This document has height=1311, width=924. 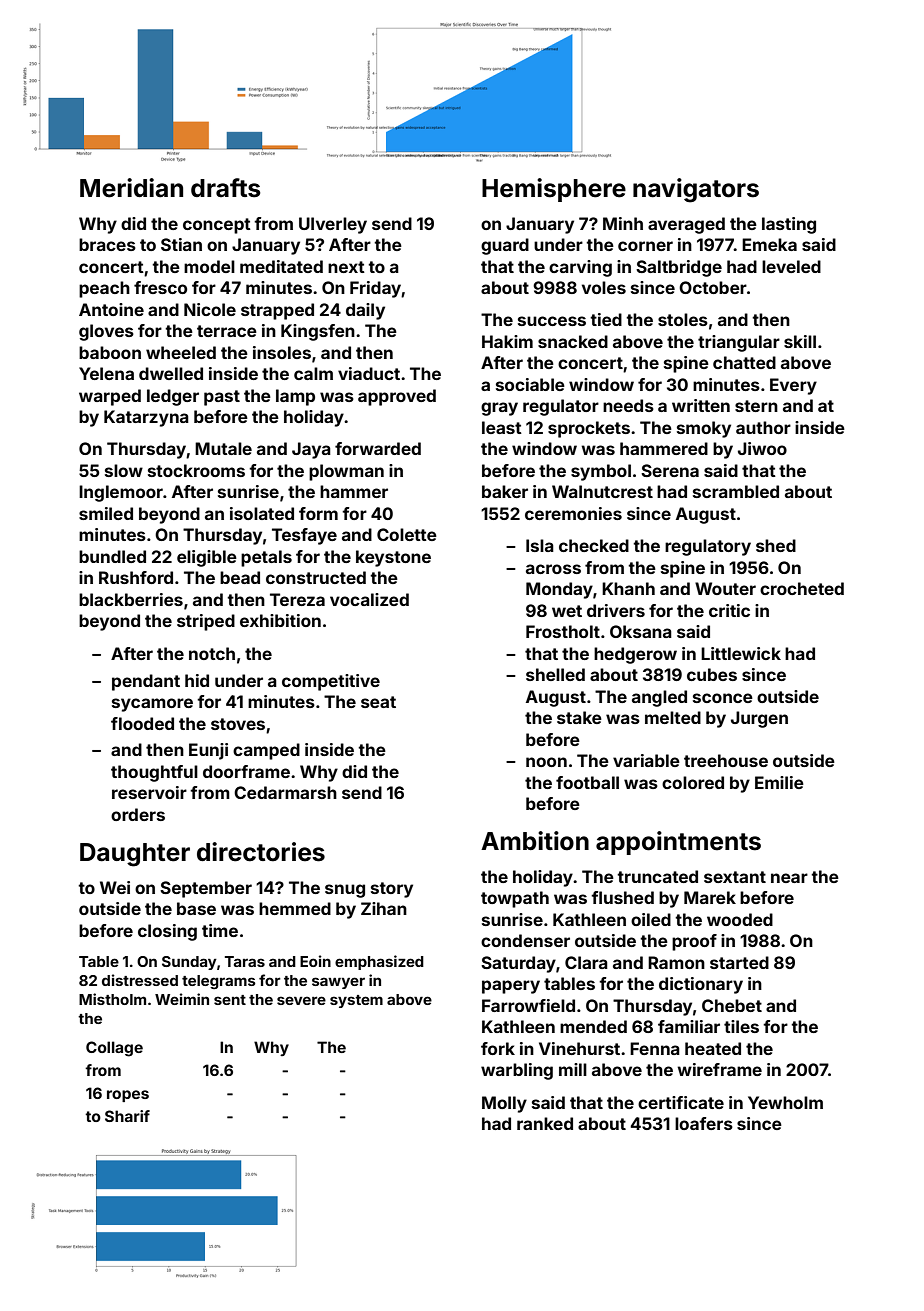 What do you see at coordinates (696, 190) in the document?
I see `navigators` at bounding box center [696, 190].
